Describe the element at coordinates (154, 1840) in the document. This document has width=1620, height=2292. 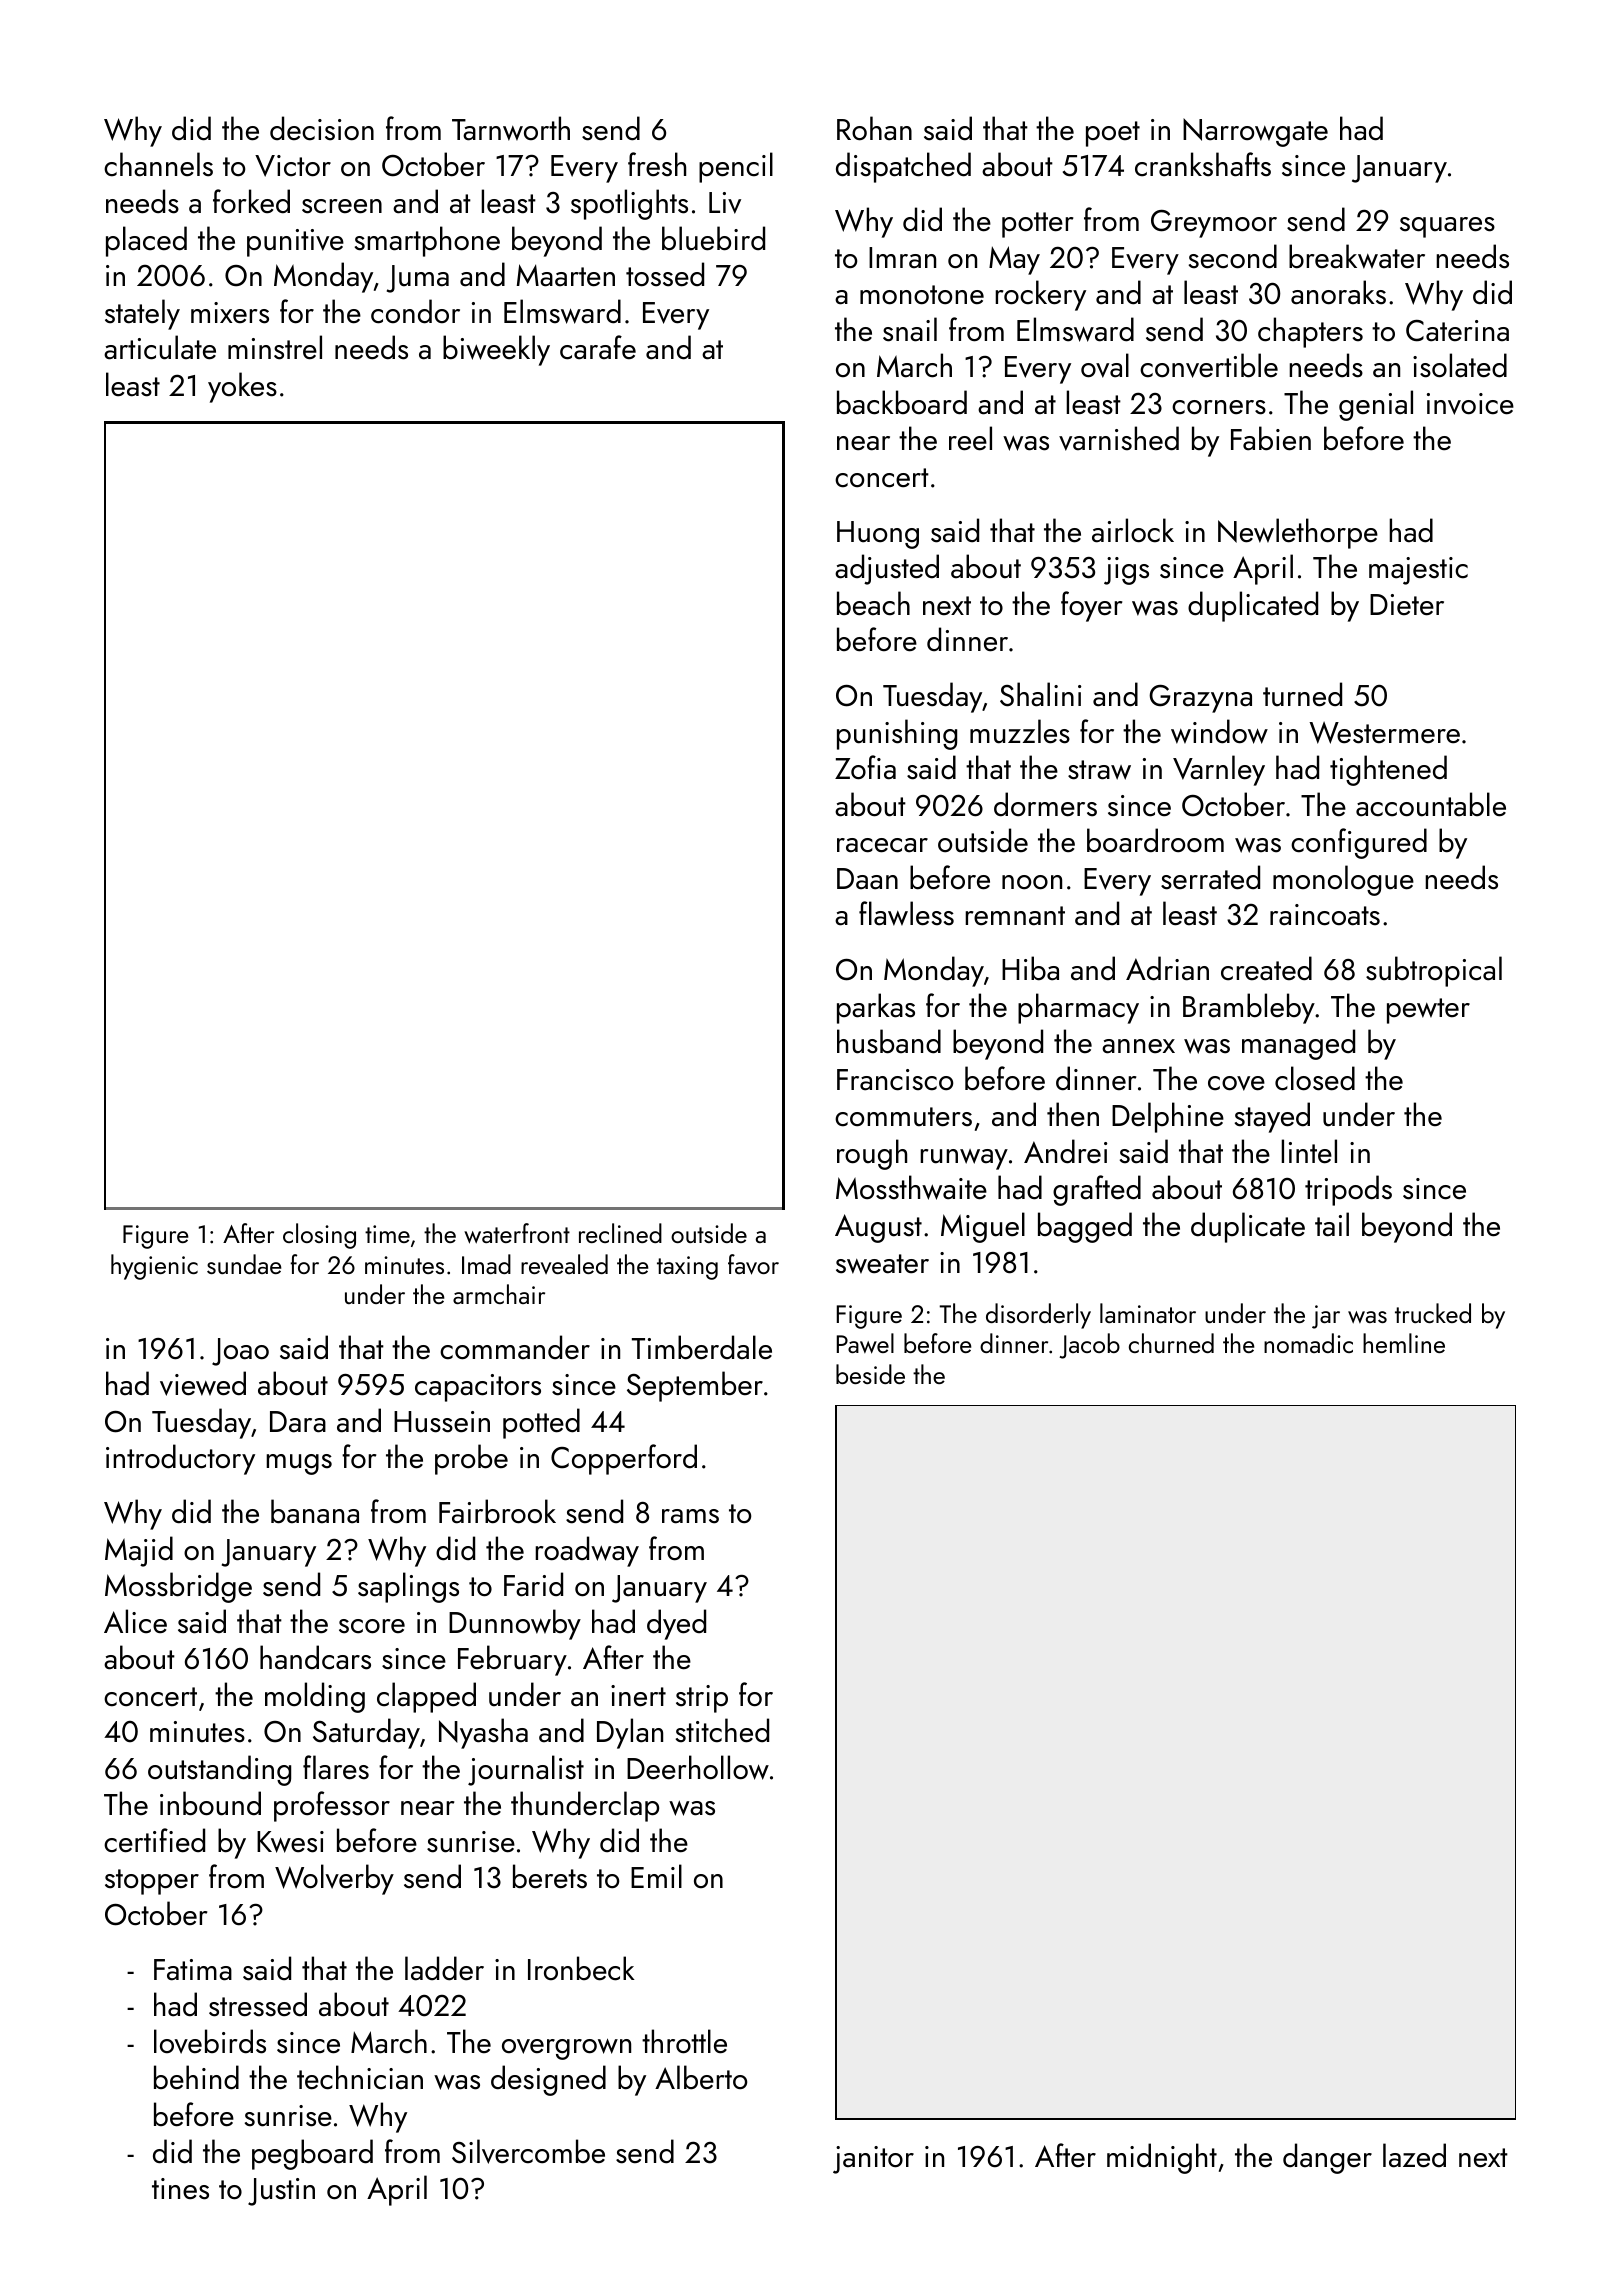
I see `certified` at that location.
